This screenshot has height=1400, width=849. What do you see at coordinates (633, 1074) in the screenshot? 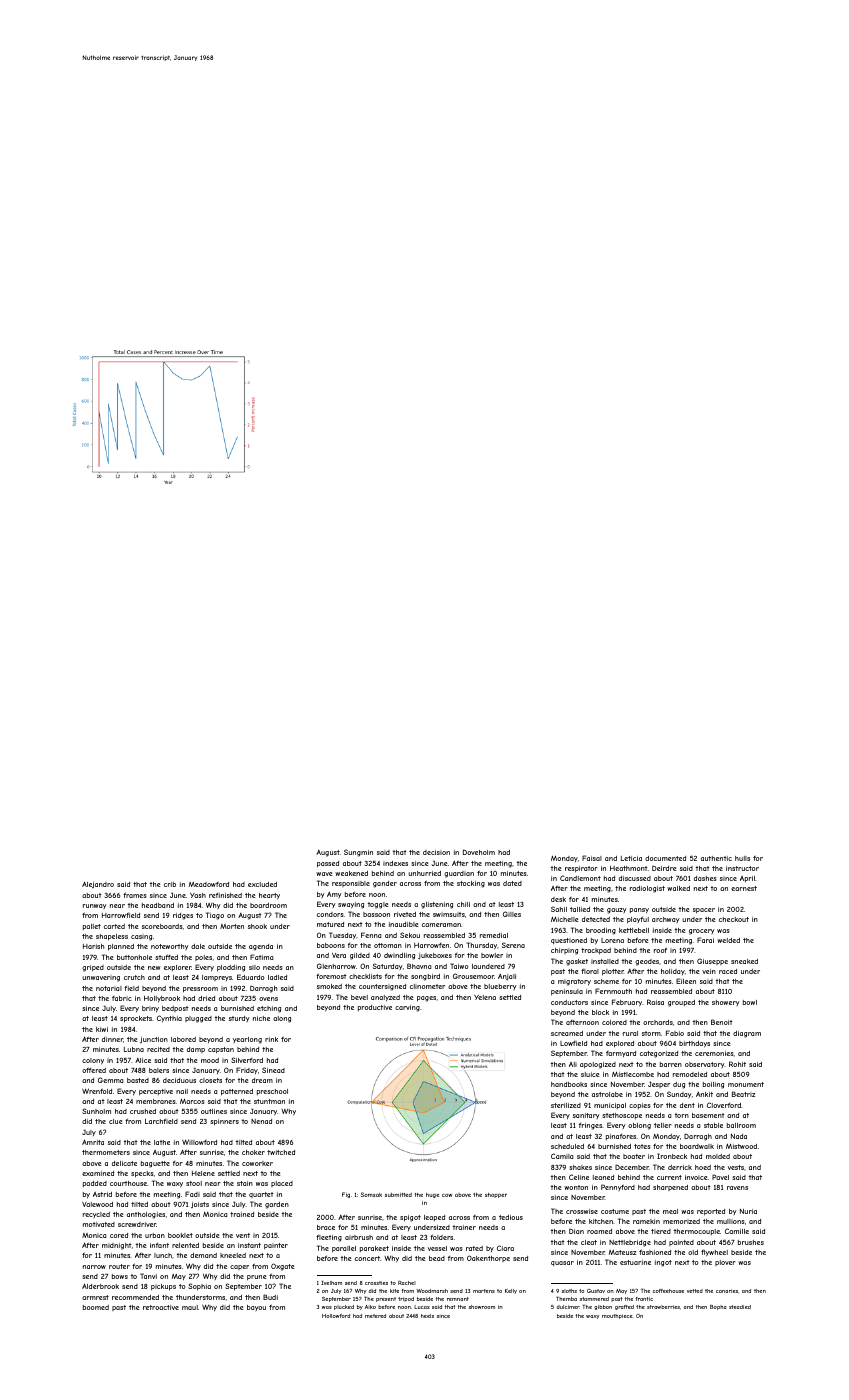
I see `Mistlecombe` at bounding box center [633, 1074].
